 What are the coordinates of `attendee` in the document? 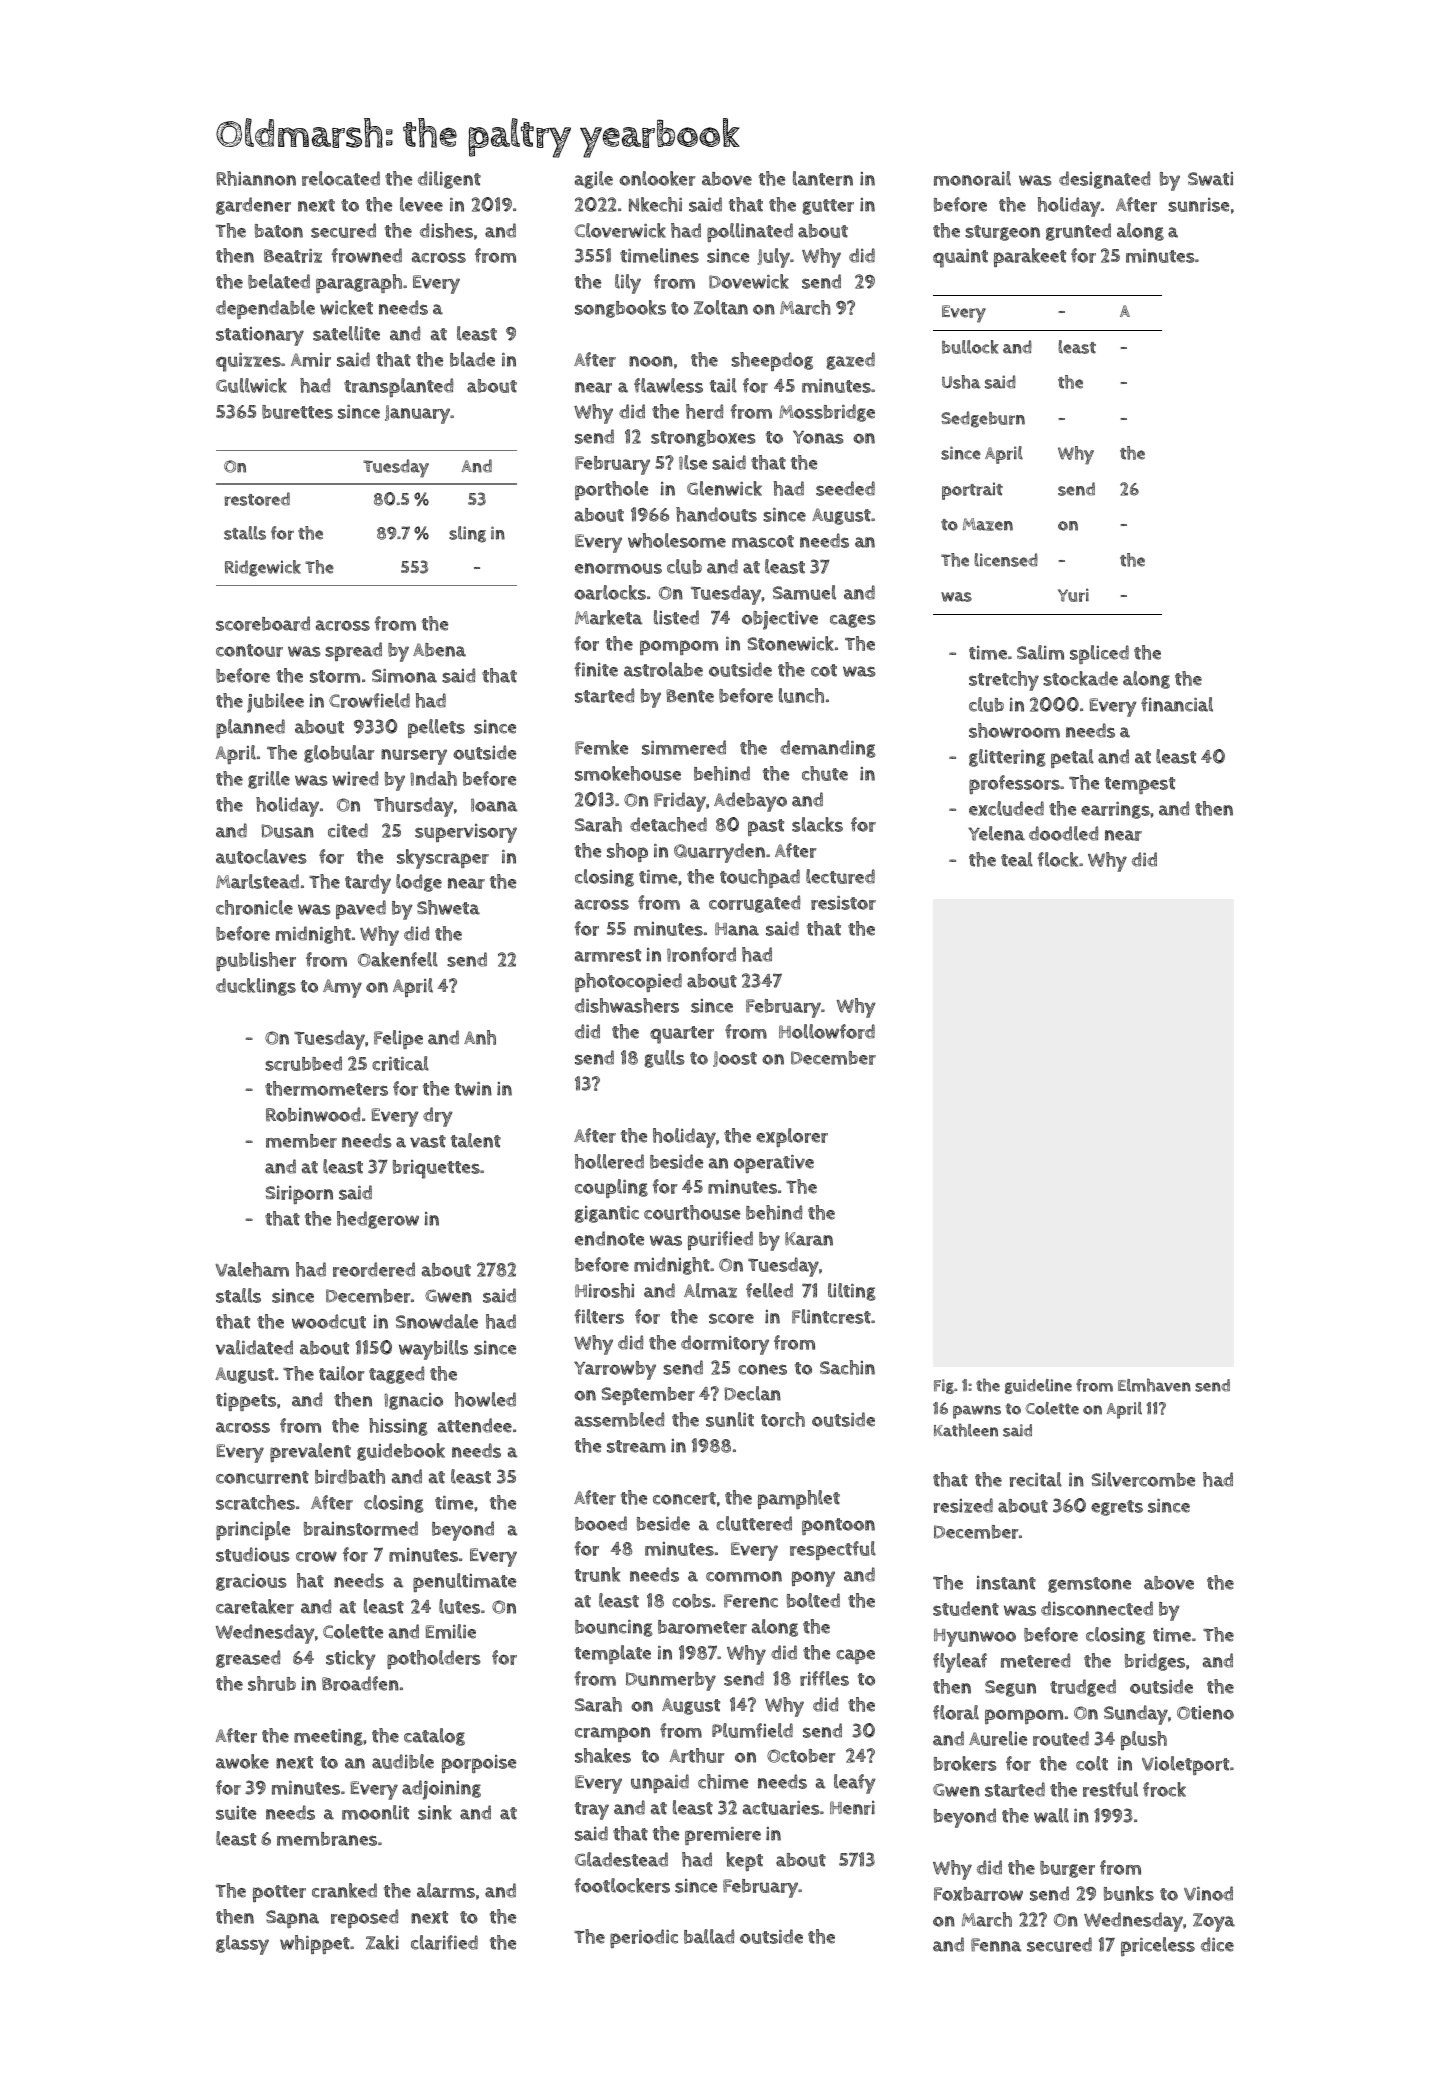 It's located at (475, 1425).
